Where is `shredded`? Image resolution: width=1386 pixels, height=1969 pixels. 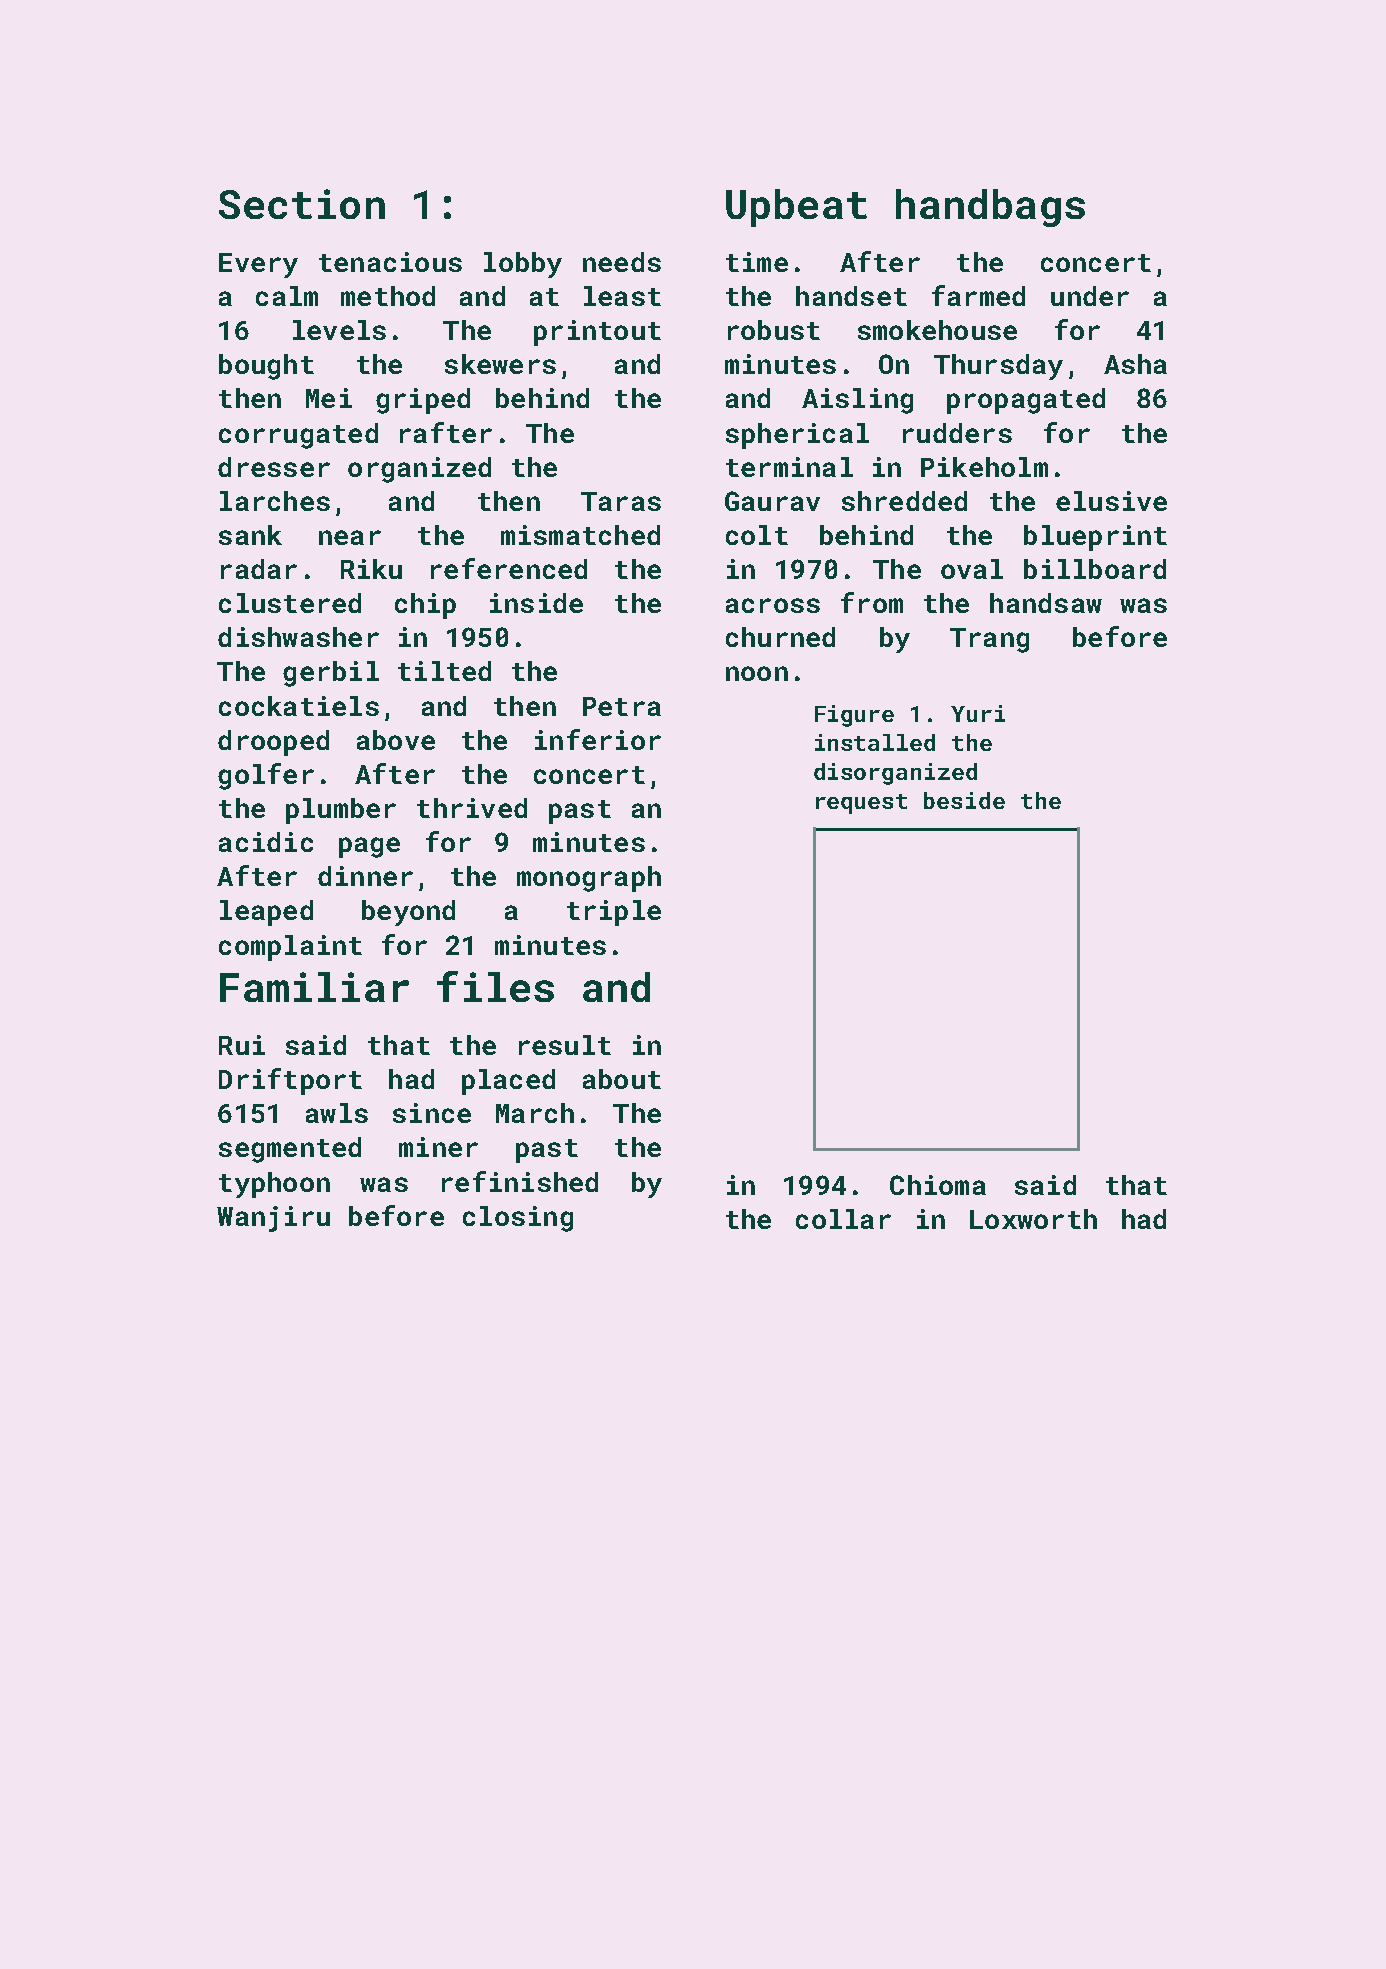
shredded is located at coordinates (904, 501).
